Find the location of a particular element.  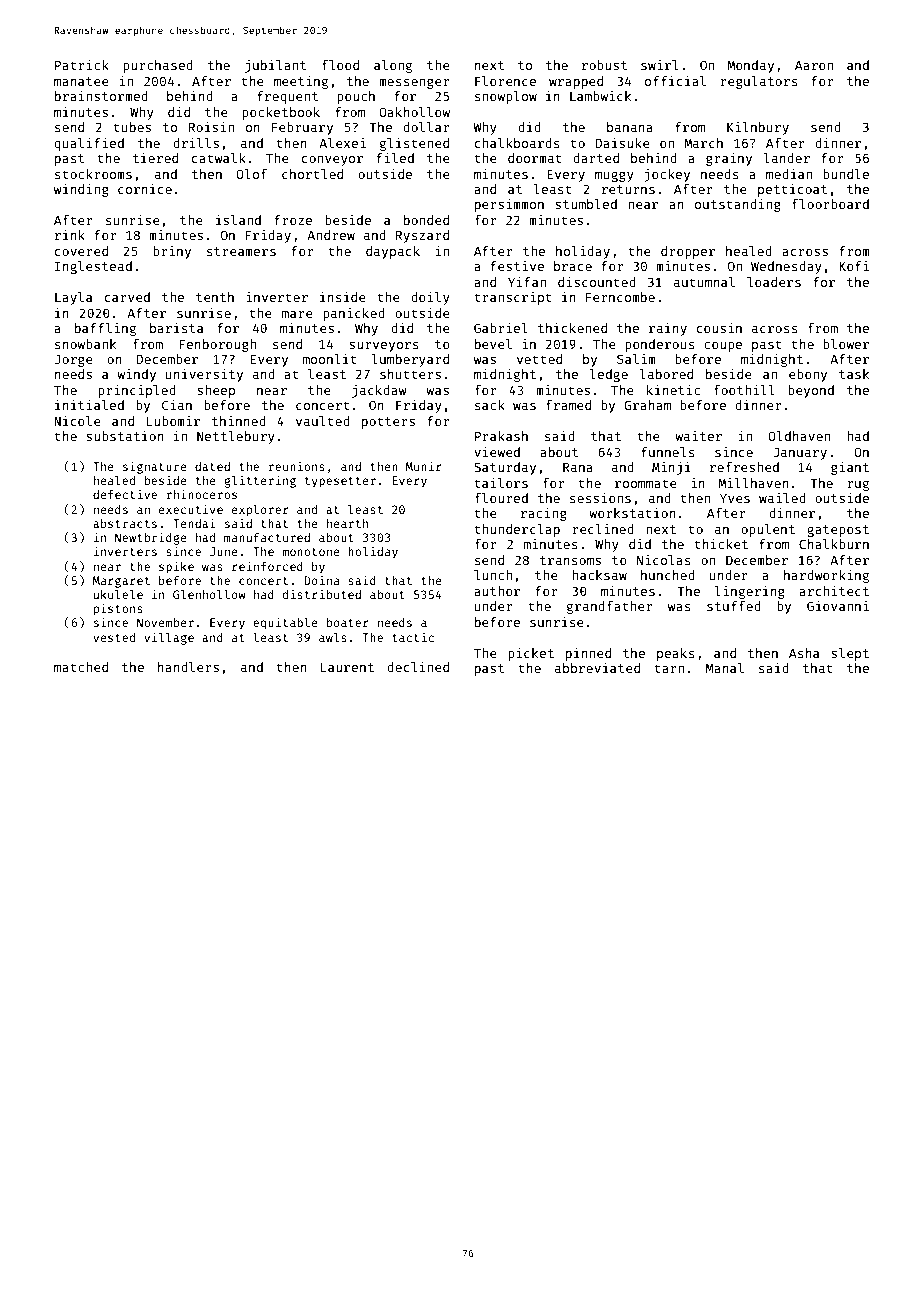

kinetic is located at coordinates (673, 390).
